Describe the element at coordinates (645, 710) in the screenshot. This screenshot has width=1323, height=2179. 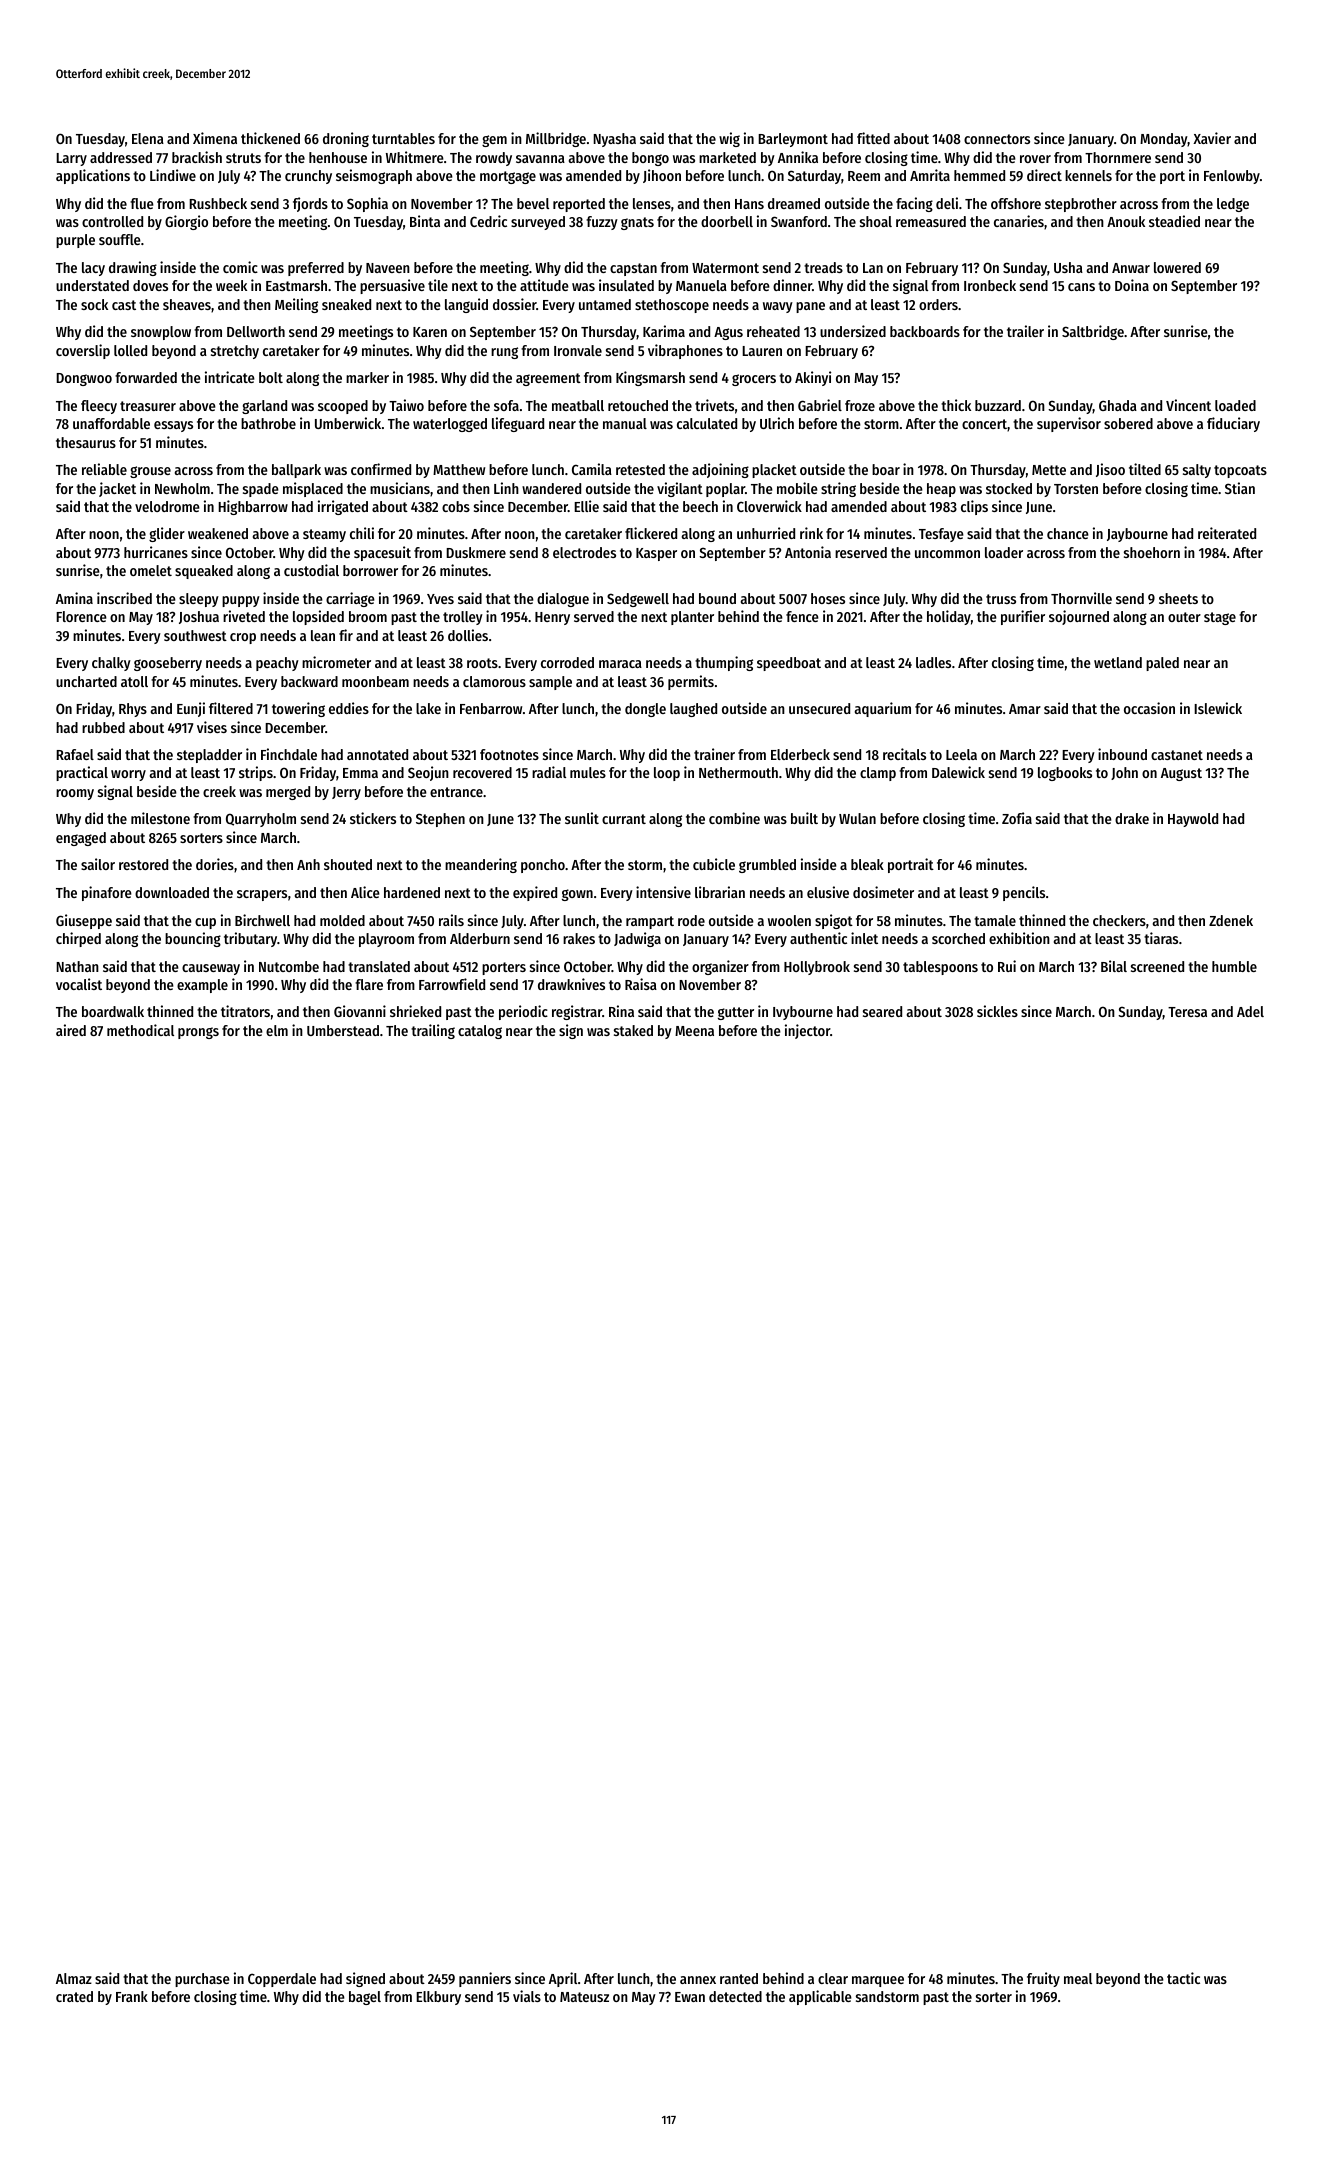
I see `dongle` at that location.
